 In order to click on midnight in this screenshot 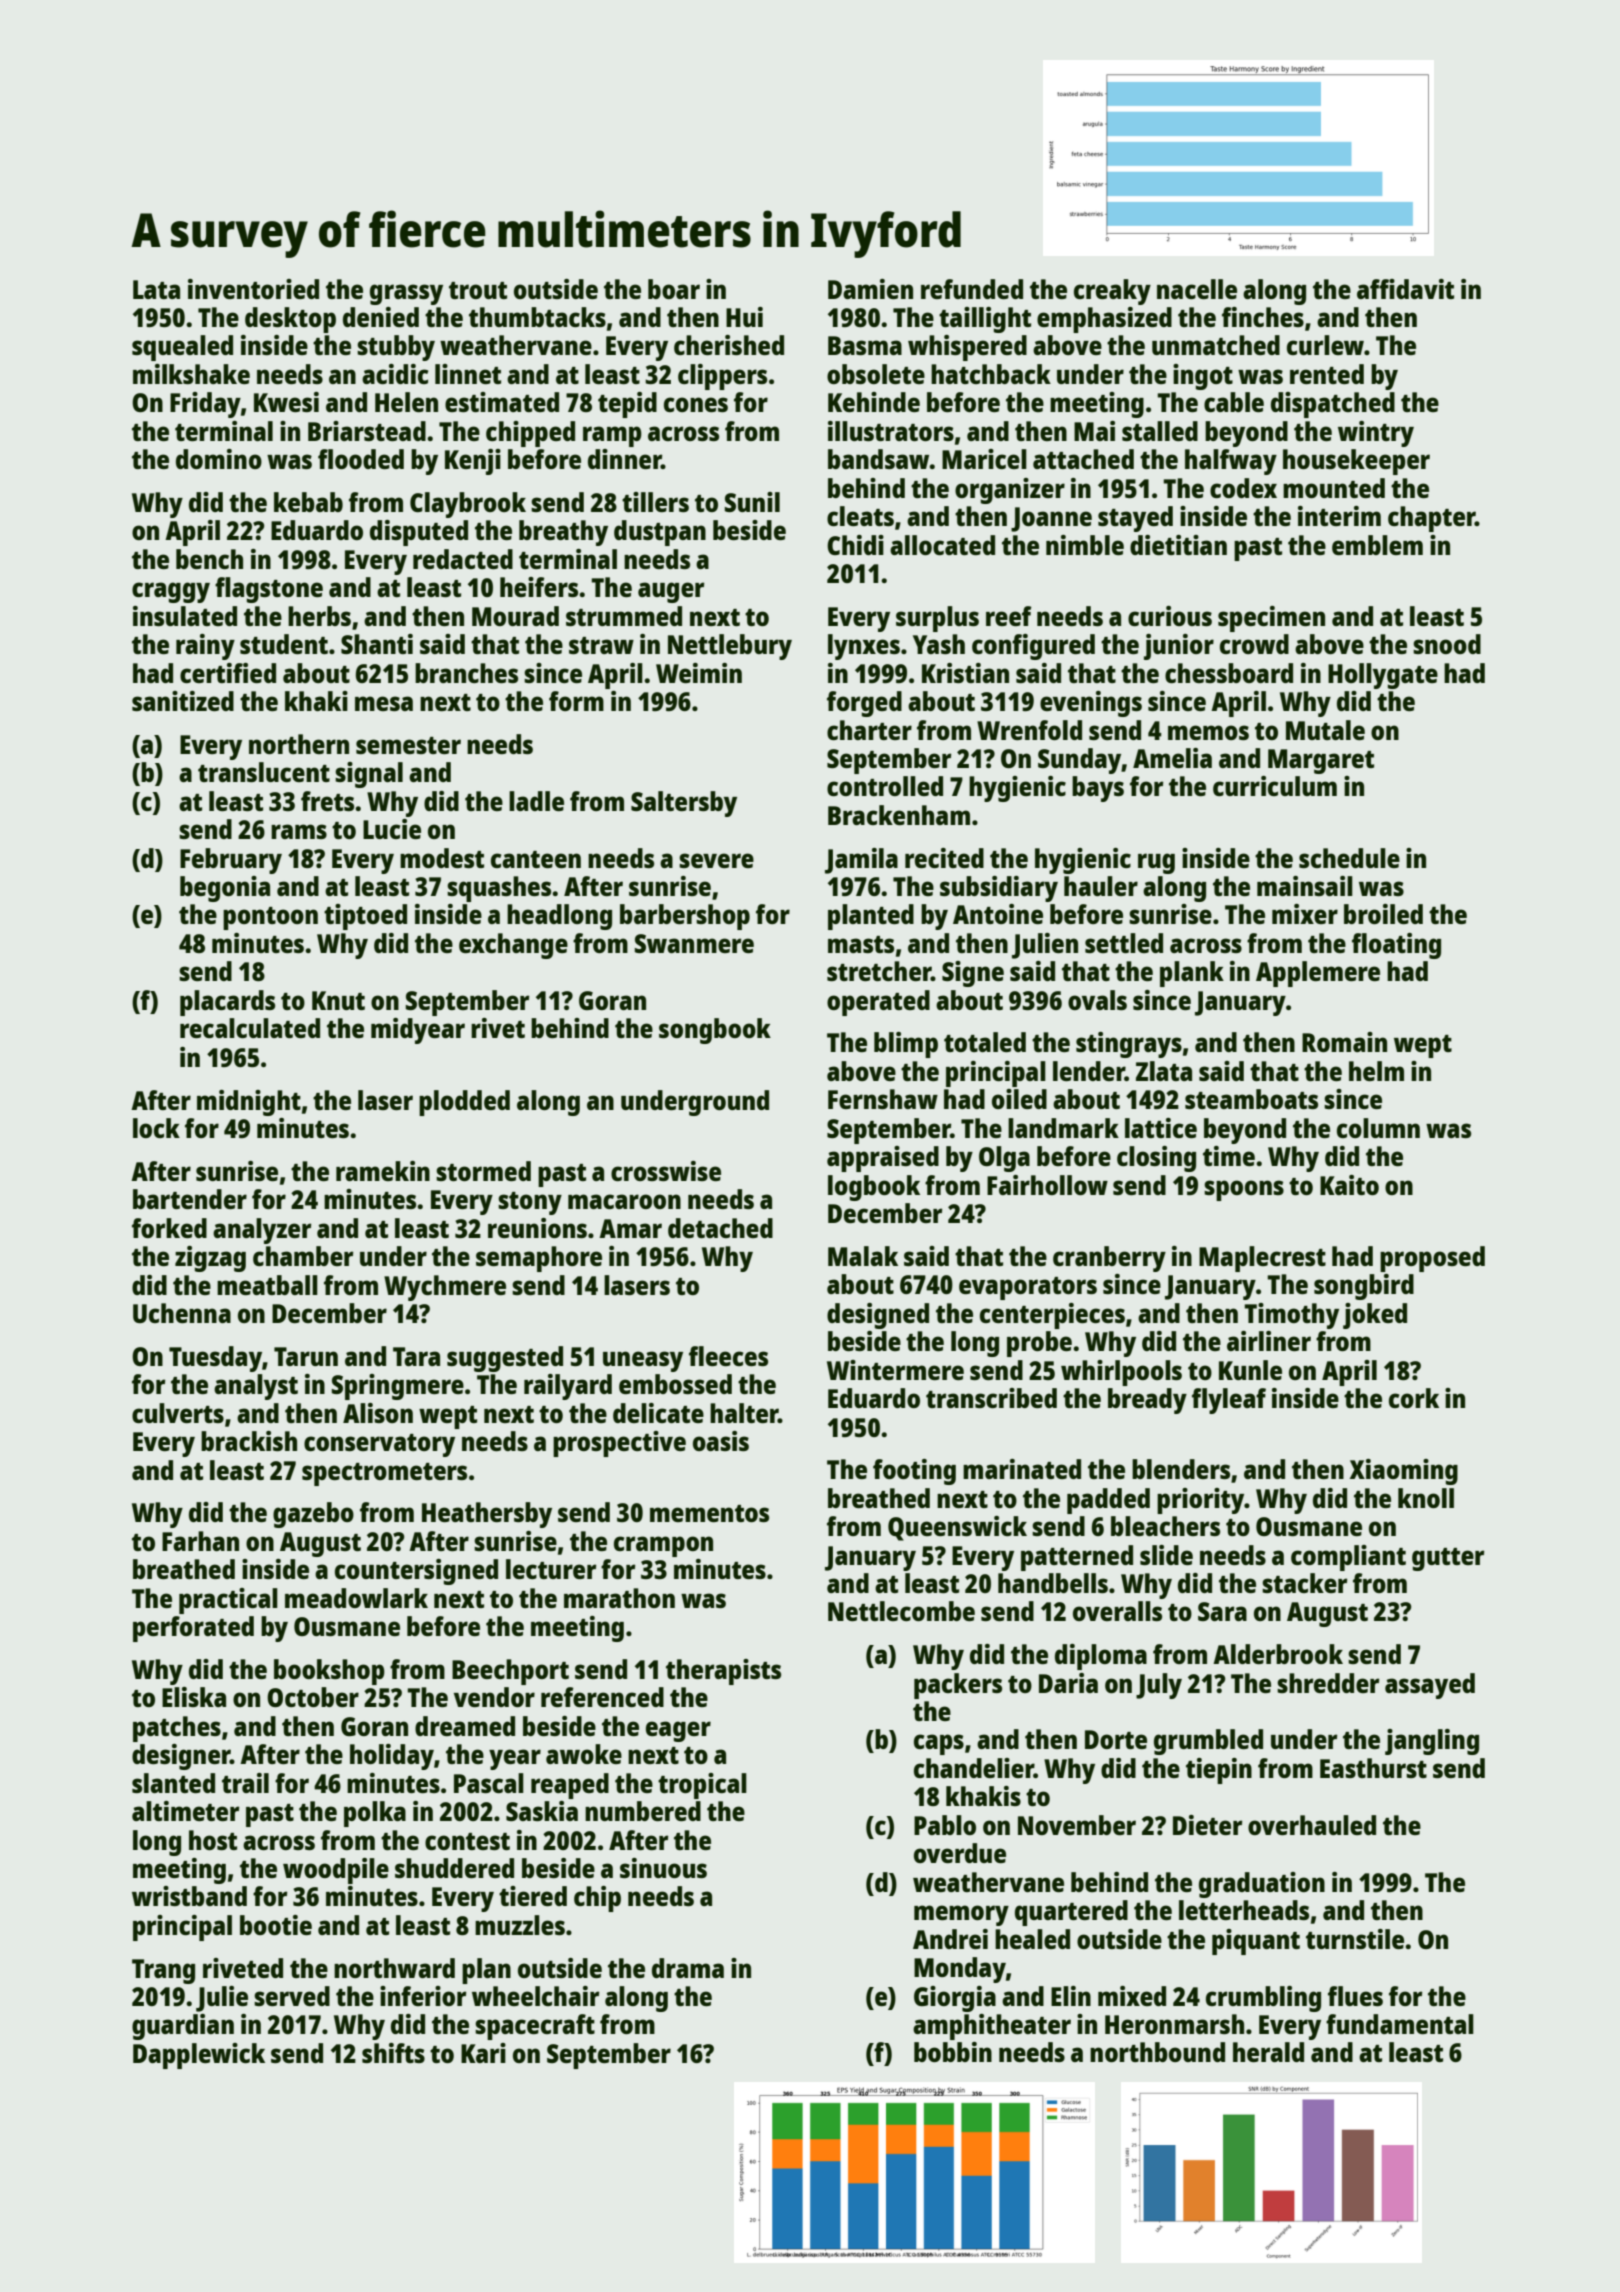, I will do `click(249, 1103)`.
